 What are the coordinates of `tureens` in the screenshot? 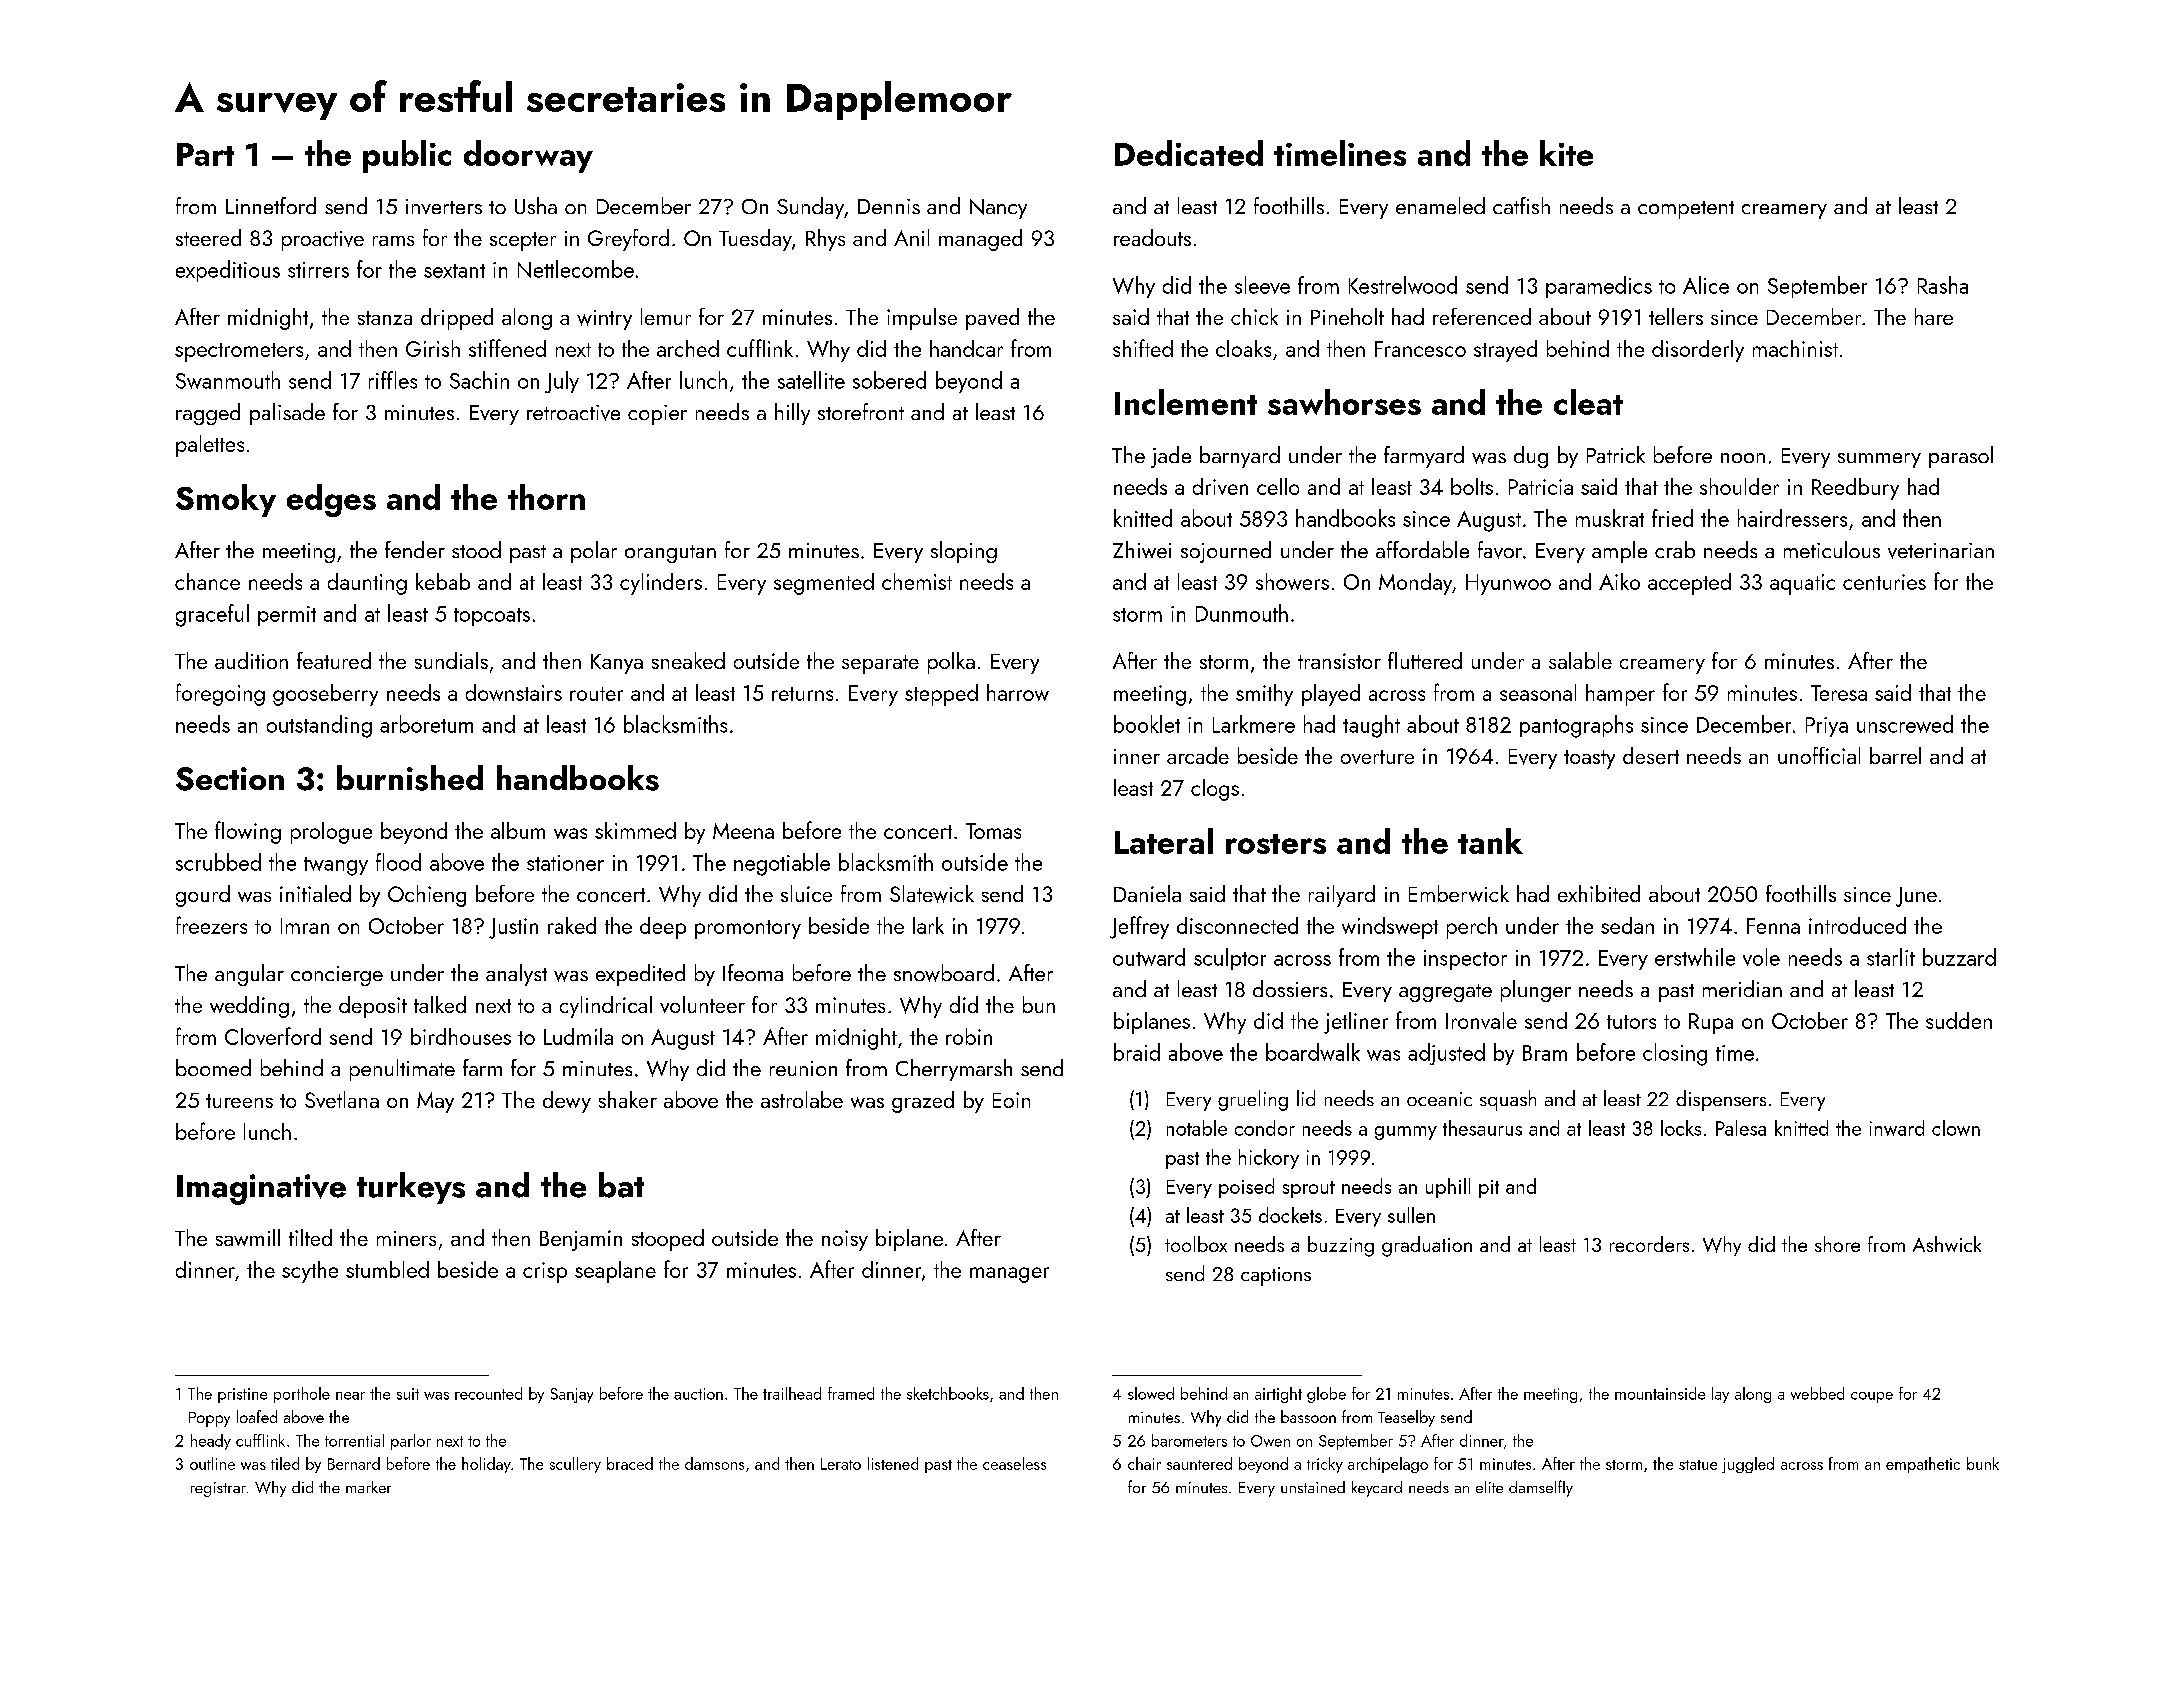 It's located at (239, 1101).
